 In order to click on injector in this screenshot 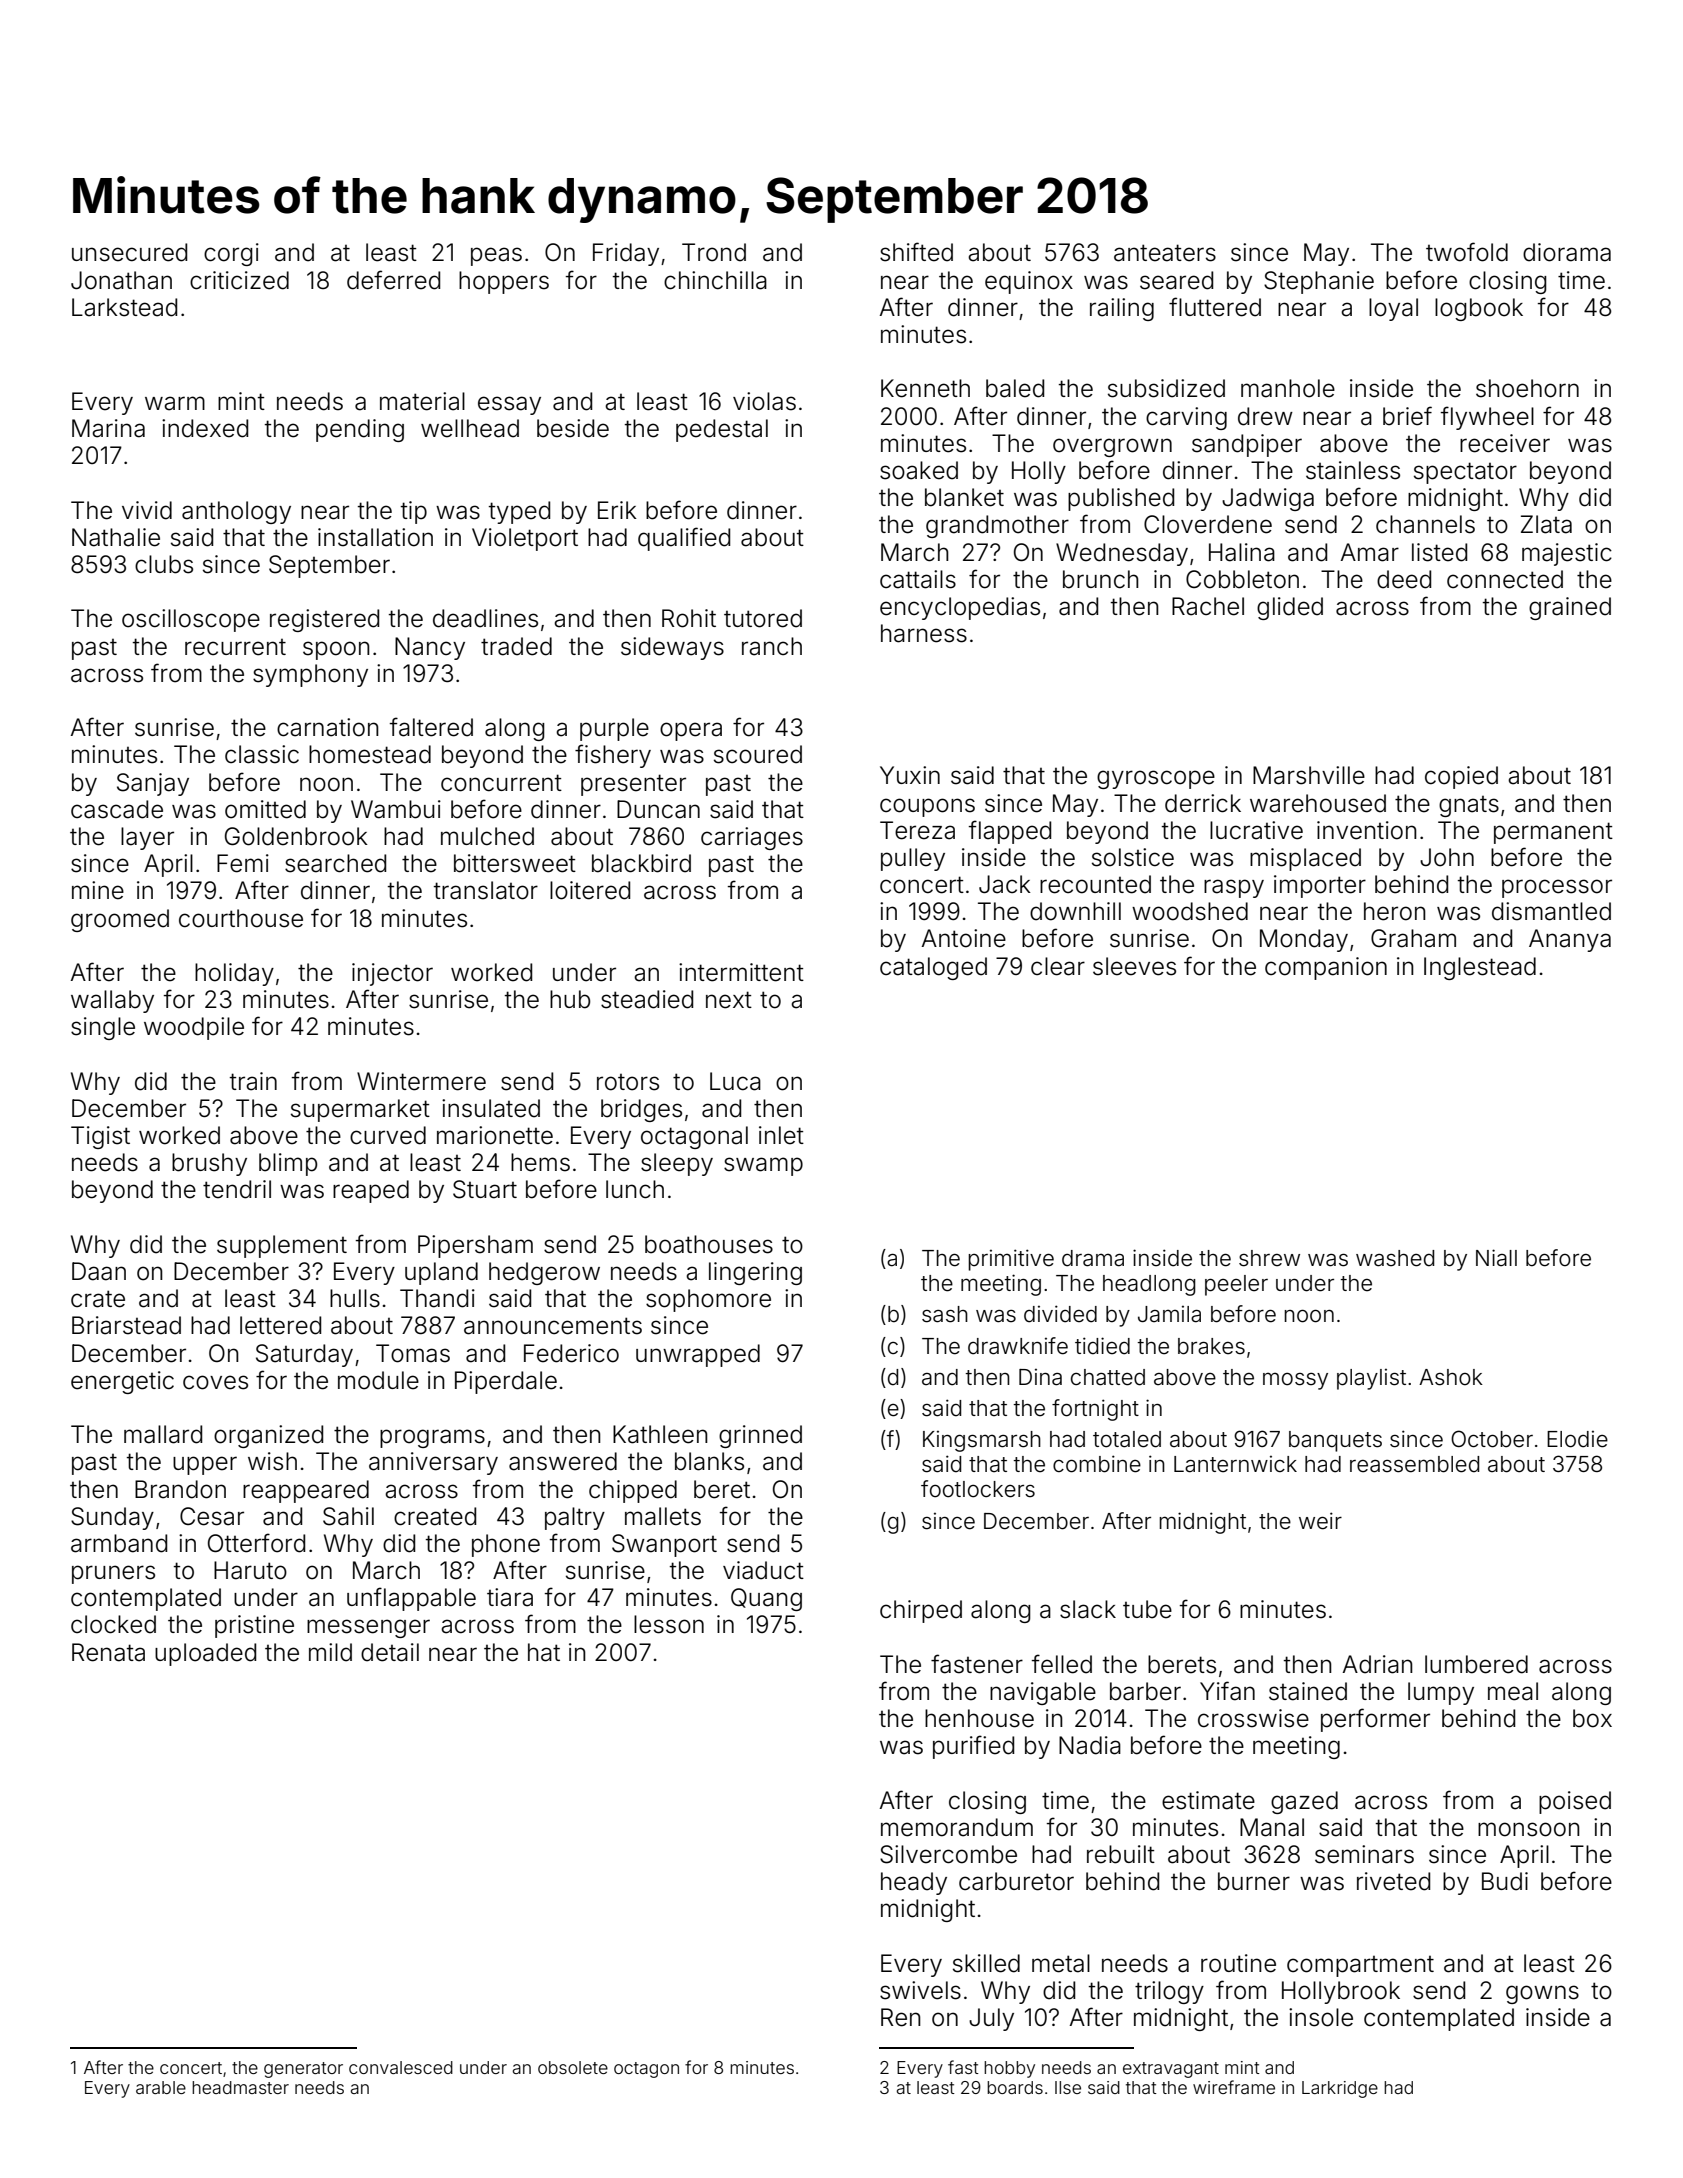, I will do `click(392, 974)`.
